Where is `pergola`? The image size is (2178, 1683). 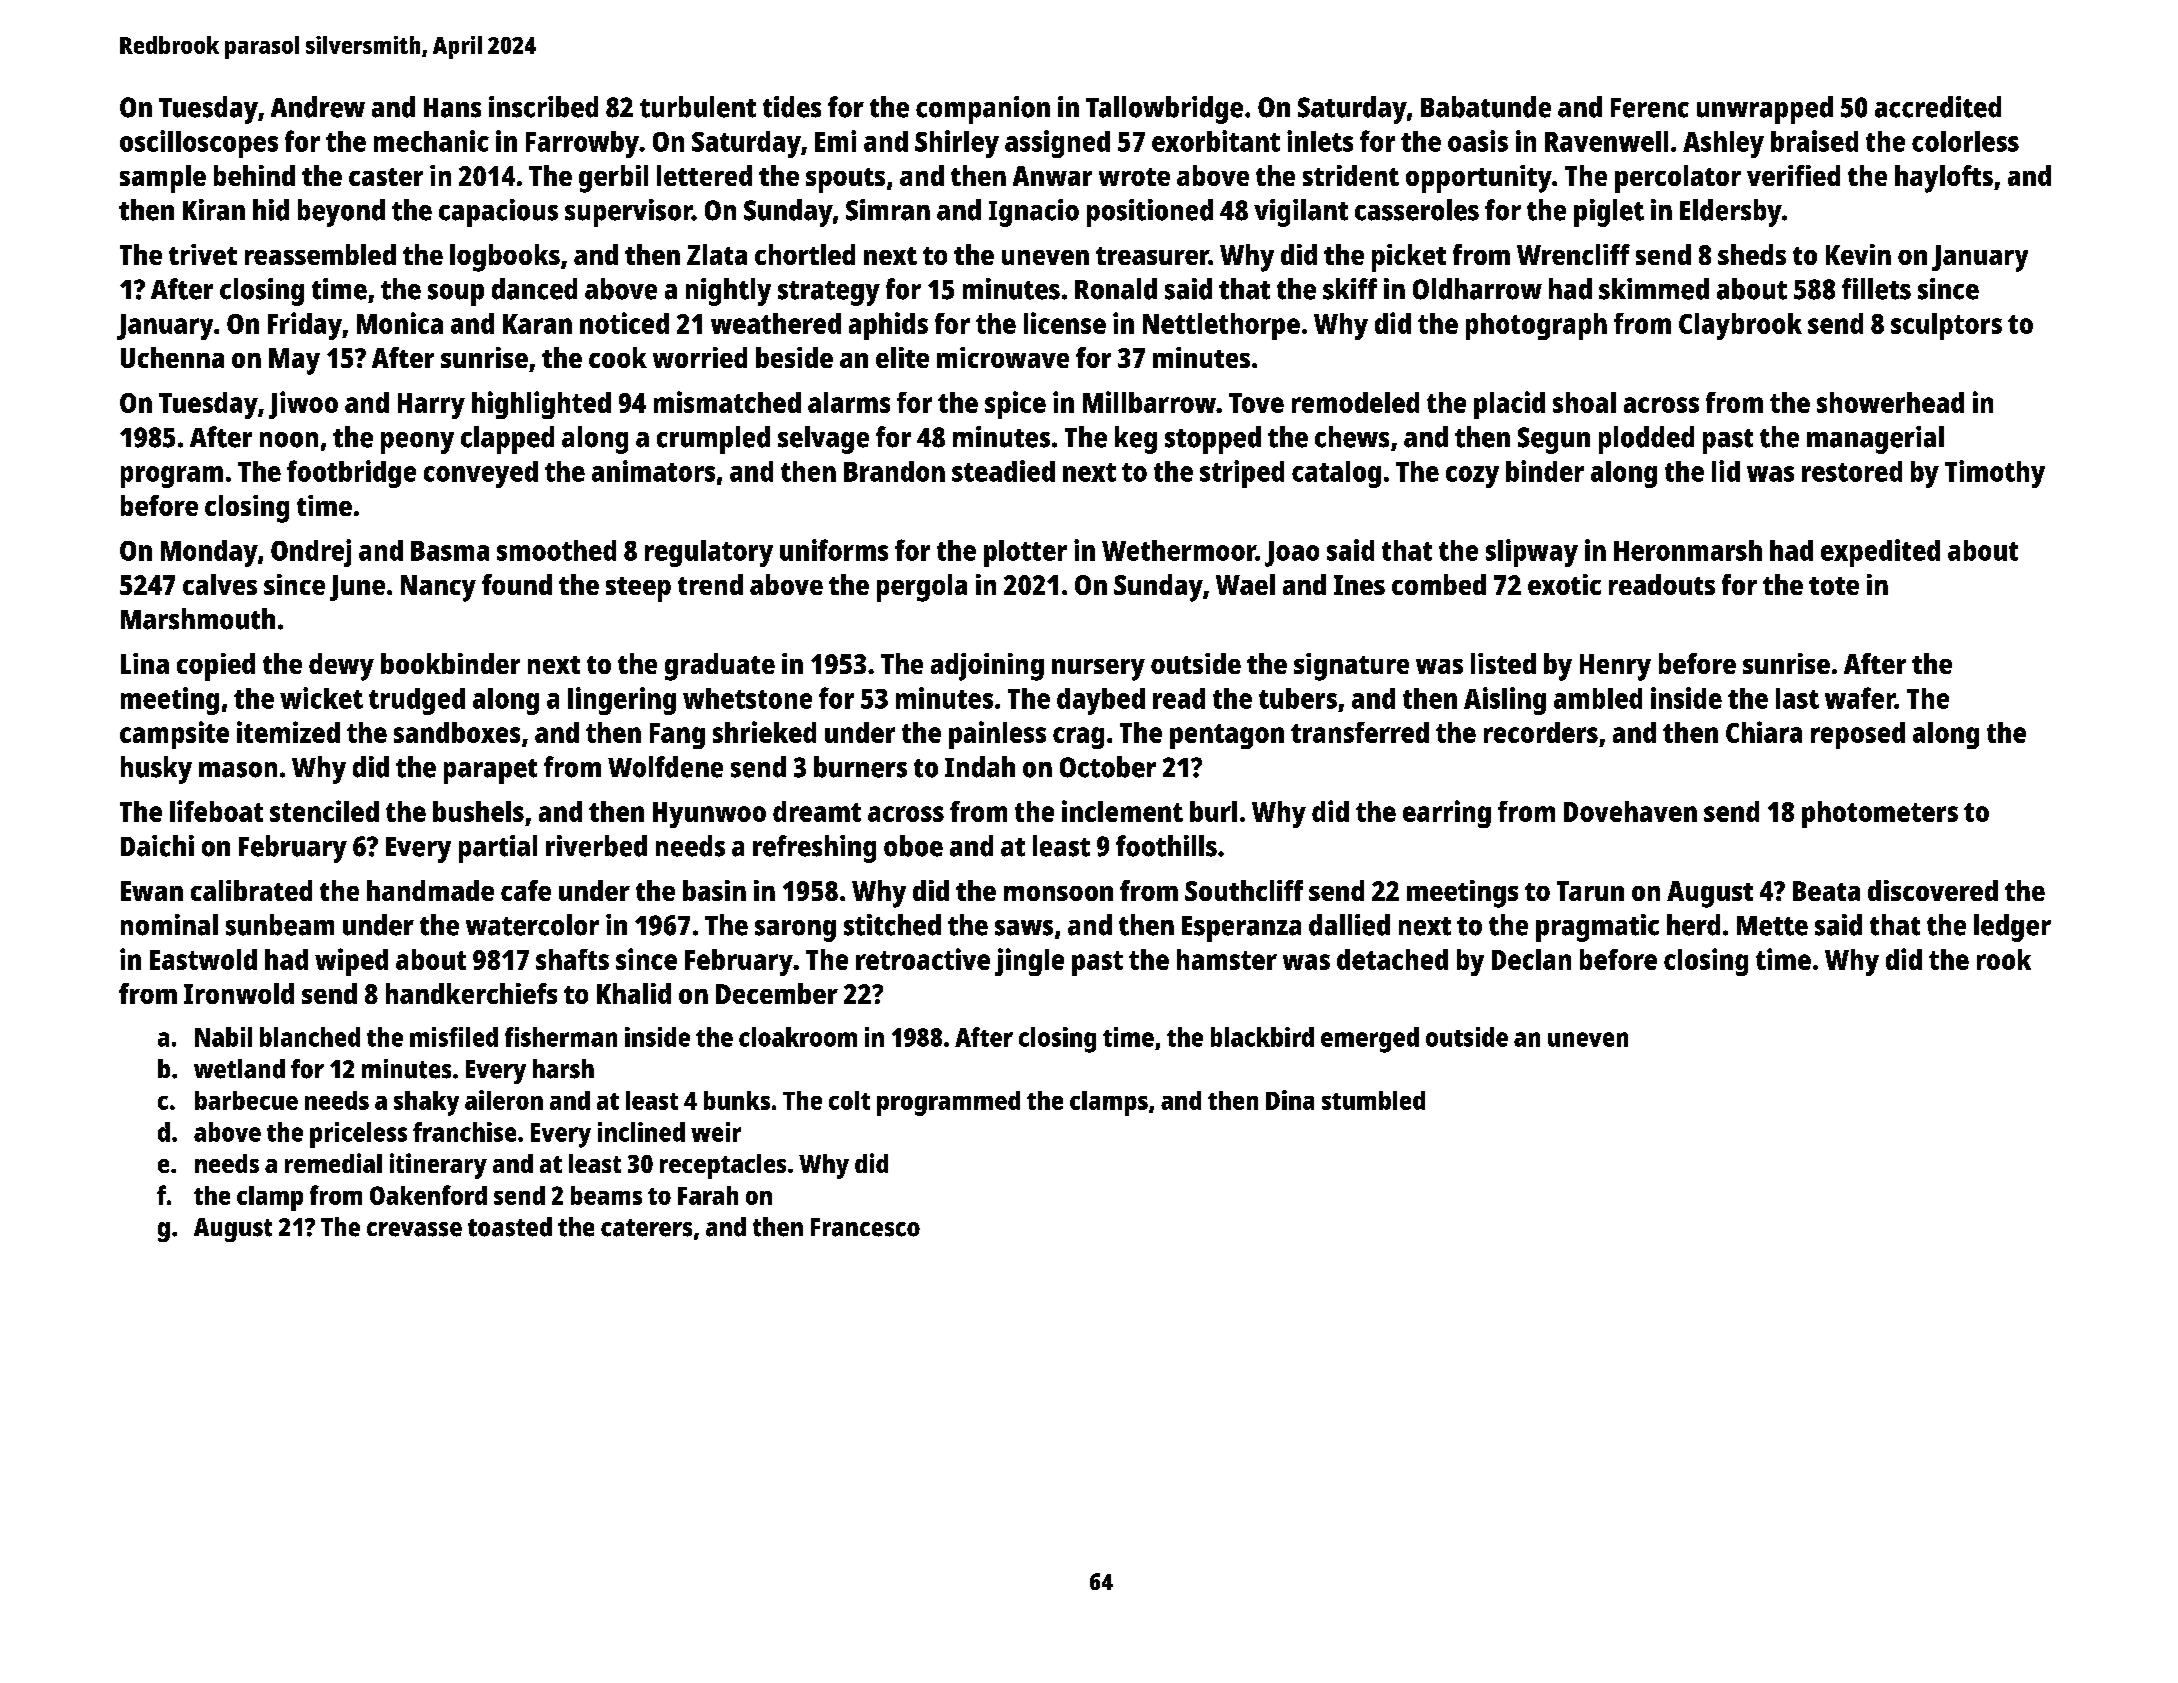 pergola is located at coordinates (922, 588).
